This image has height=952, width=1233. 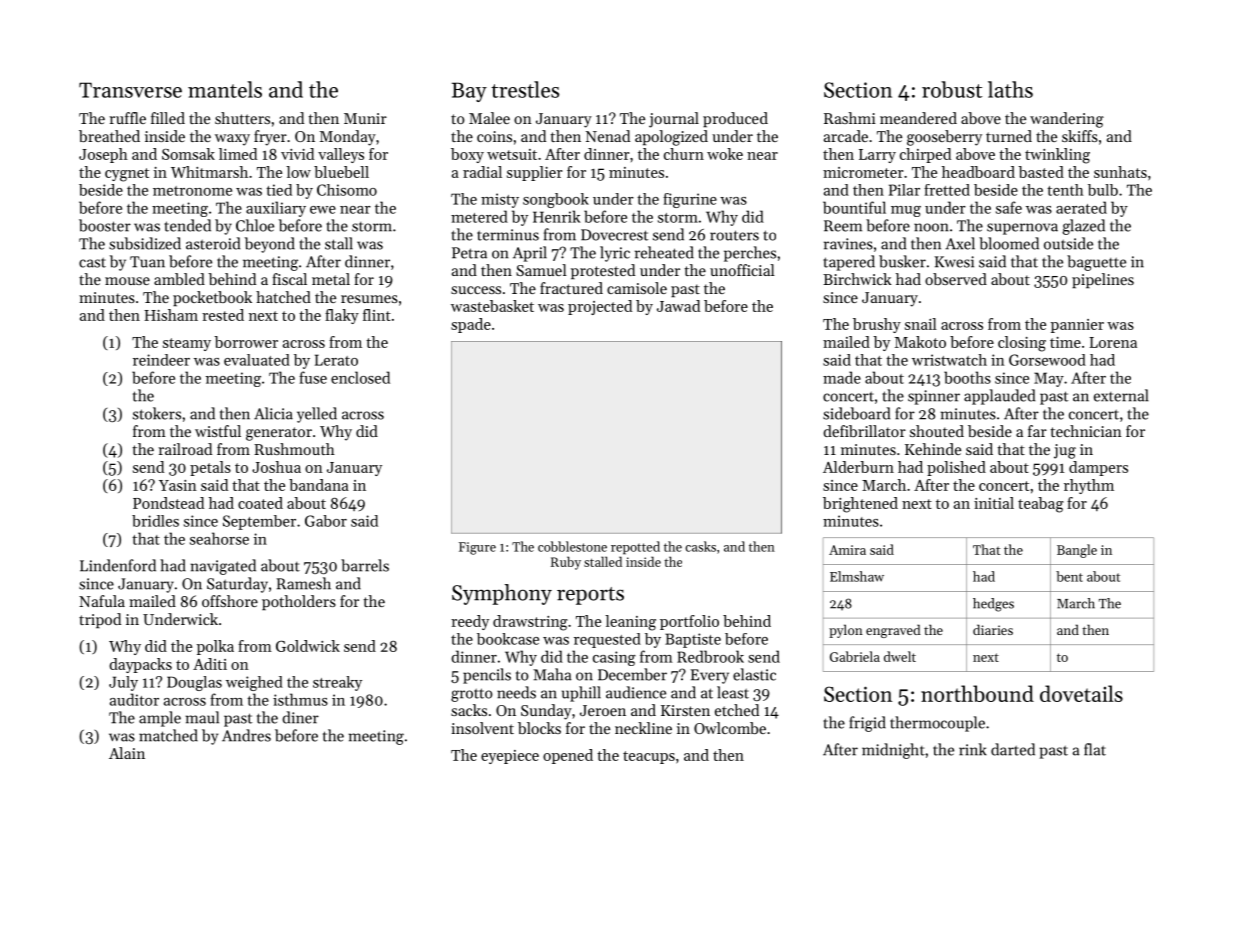 What do you see at coordinates (225, 89) in the image?
I see `mantels` at bounding box center [225, 89].
